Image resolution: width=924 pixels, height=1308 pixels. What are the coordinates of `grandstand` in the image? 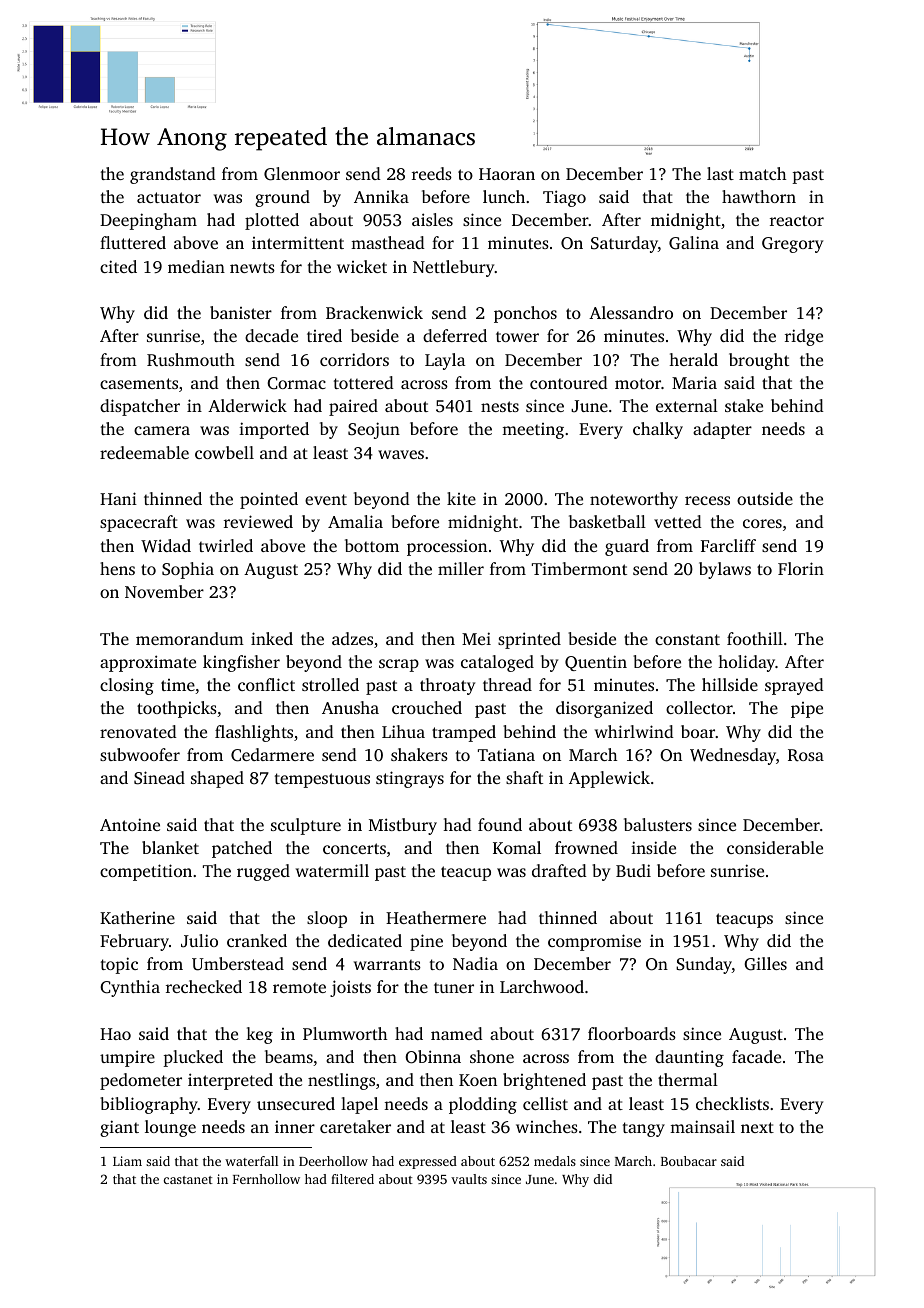 It's located at (173, 175).
